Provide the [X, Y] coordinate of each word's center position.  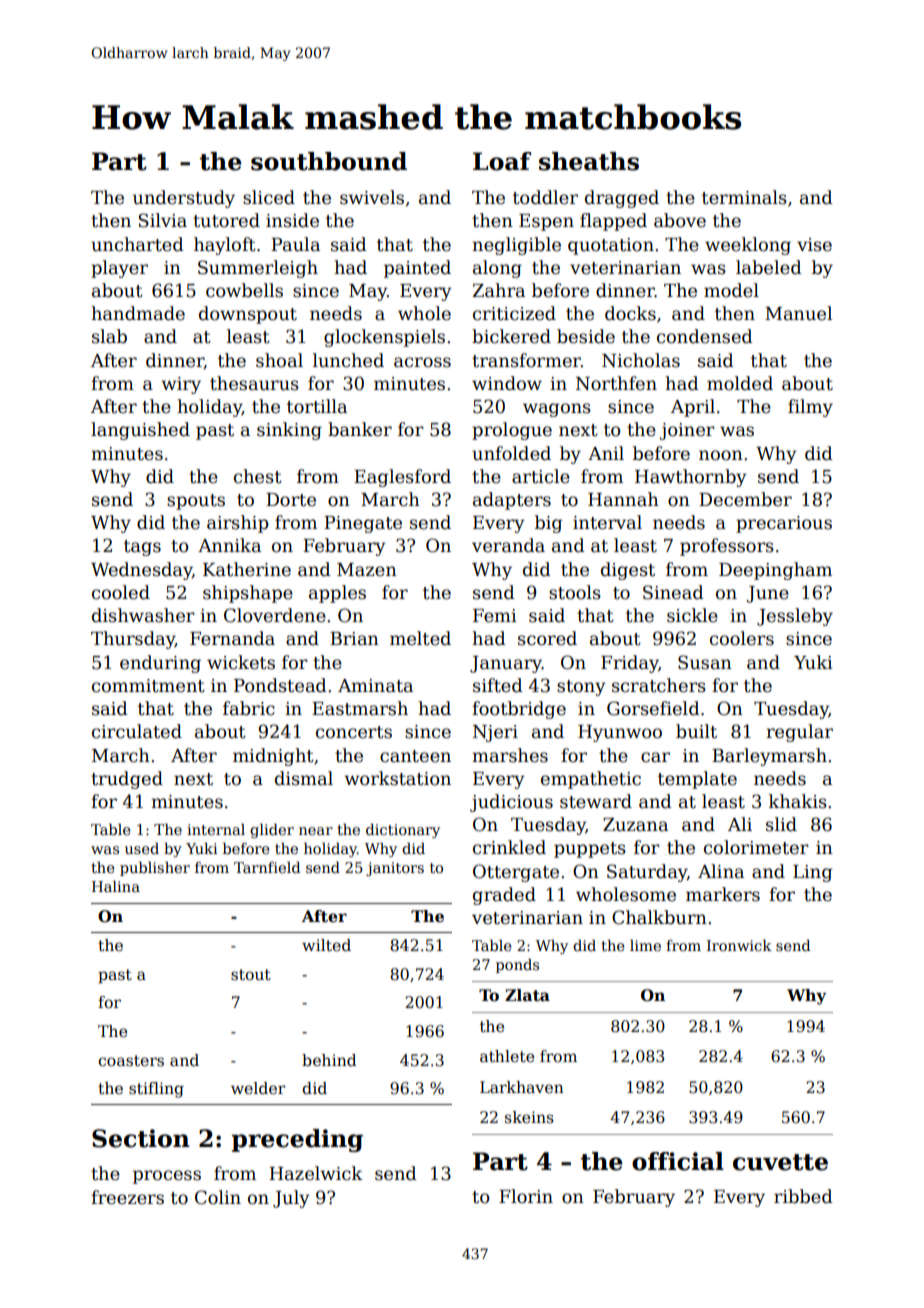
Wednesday [141, 571]
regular [799, 733]
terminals [744, 197]
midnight [273, 757]
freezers [127, 1197]
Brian [354, 639]
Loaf [502, 161]
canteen [415, 756]
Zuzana [635, 825]
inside [292, 220]
